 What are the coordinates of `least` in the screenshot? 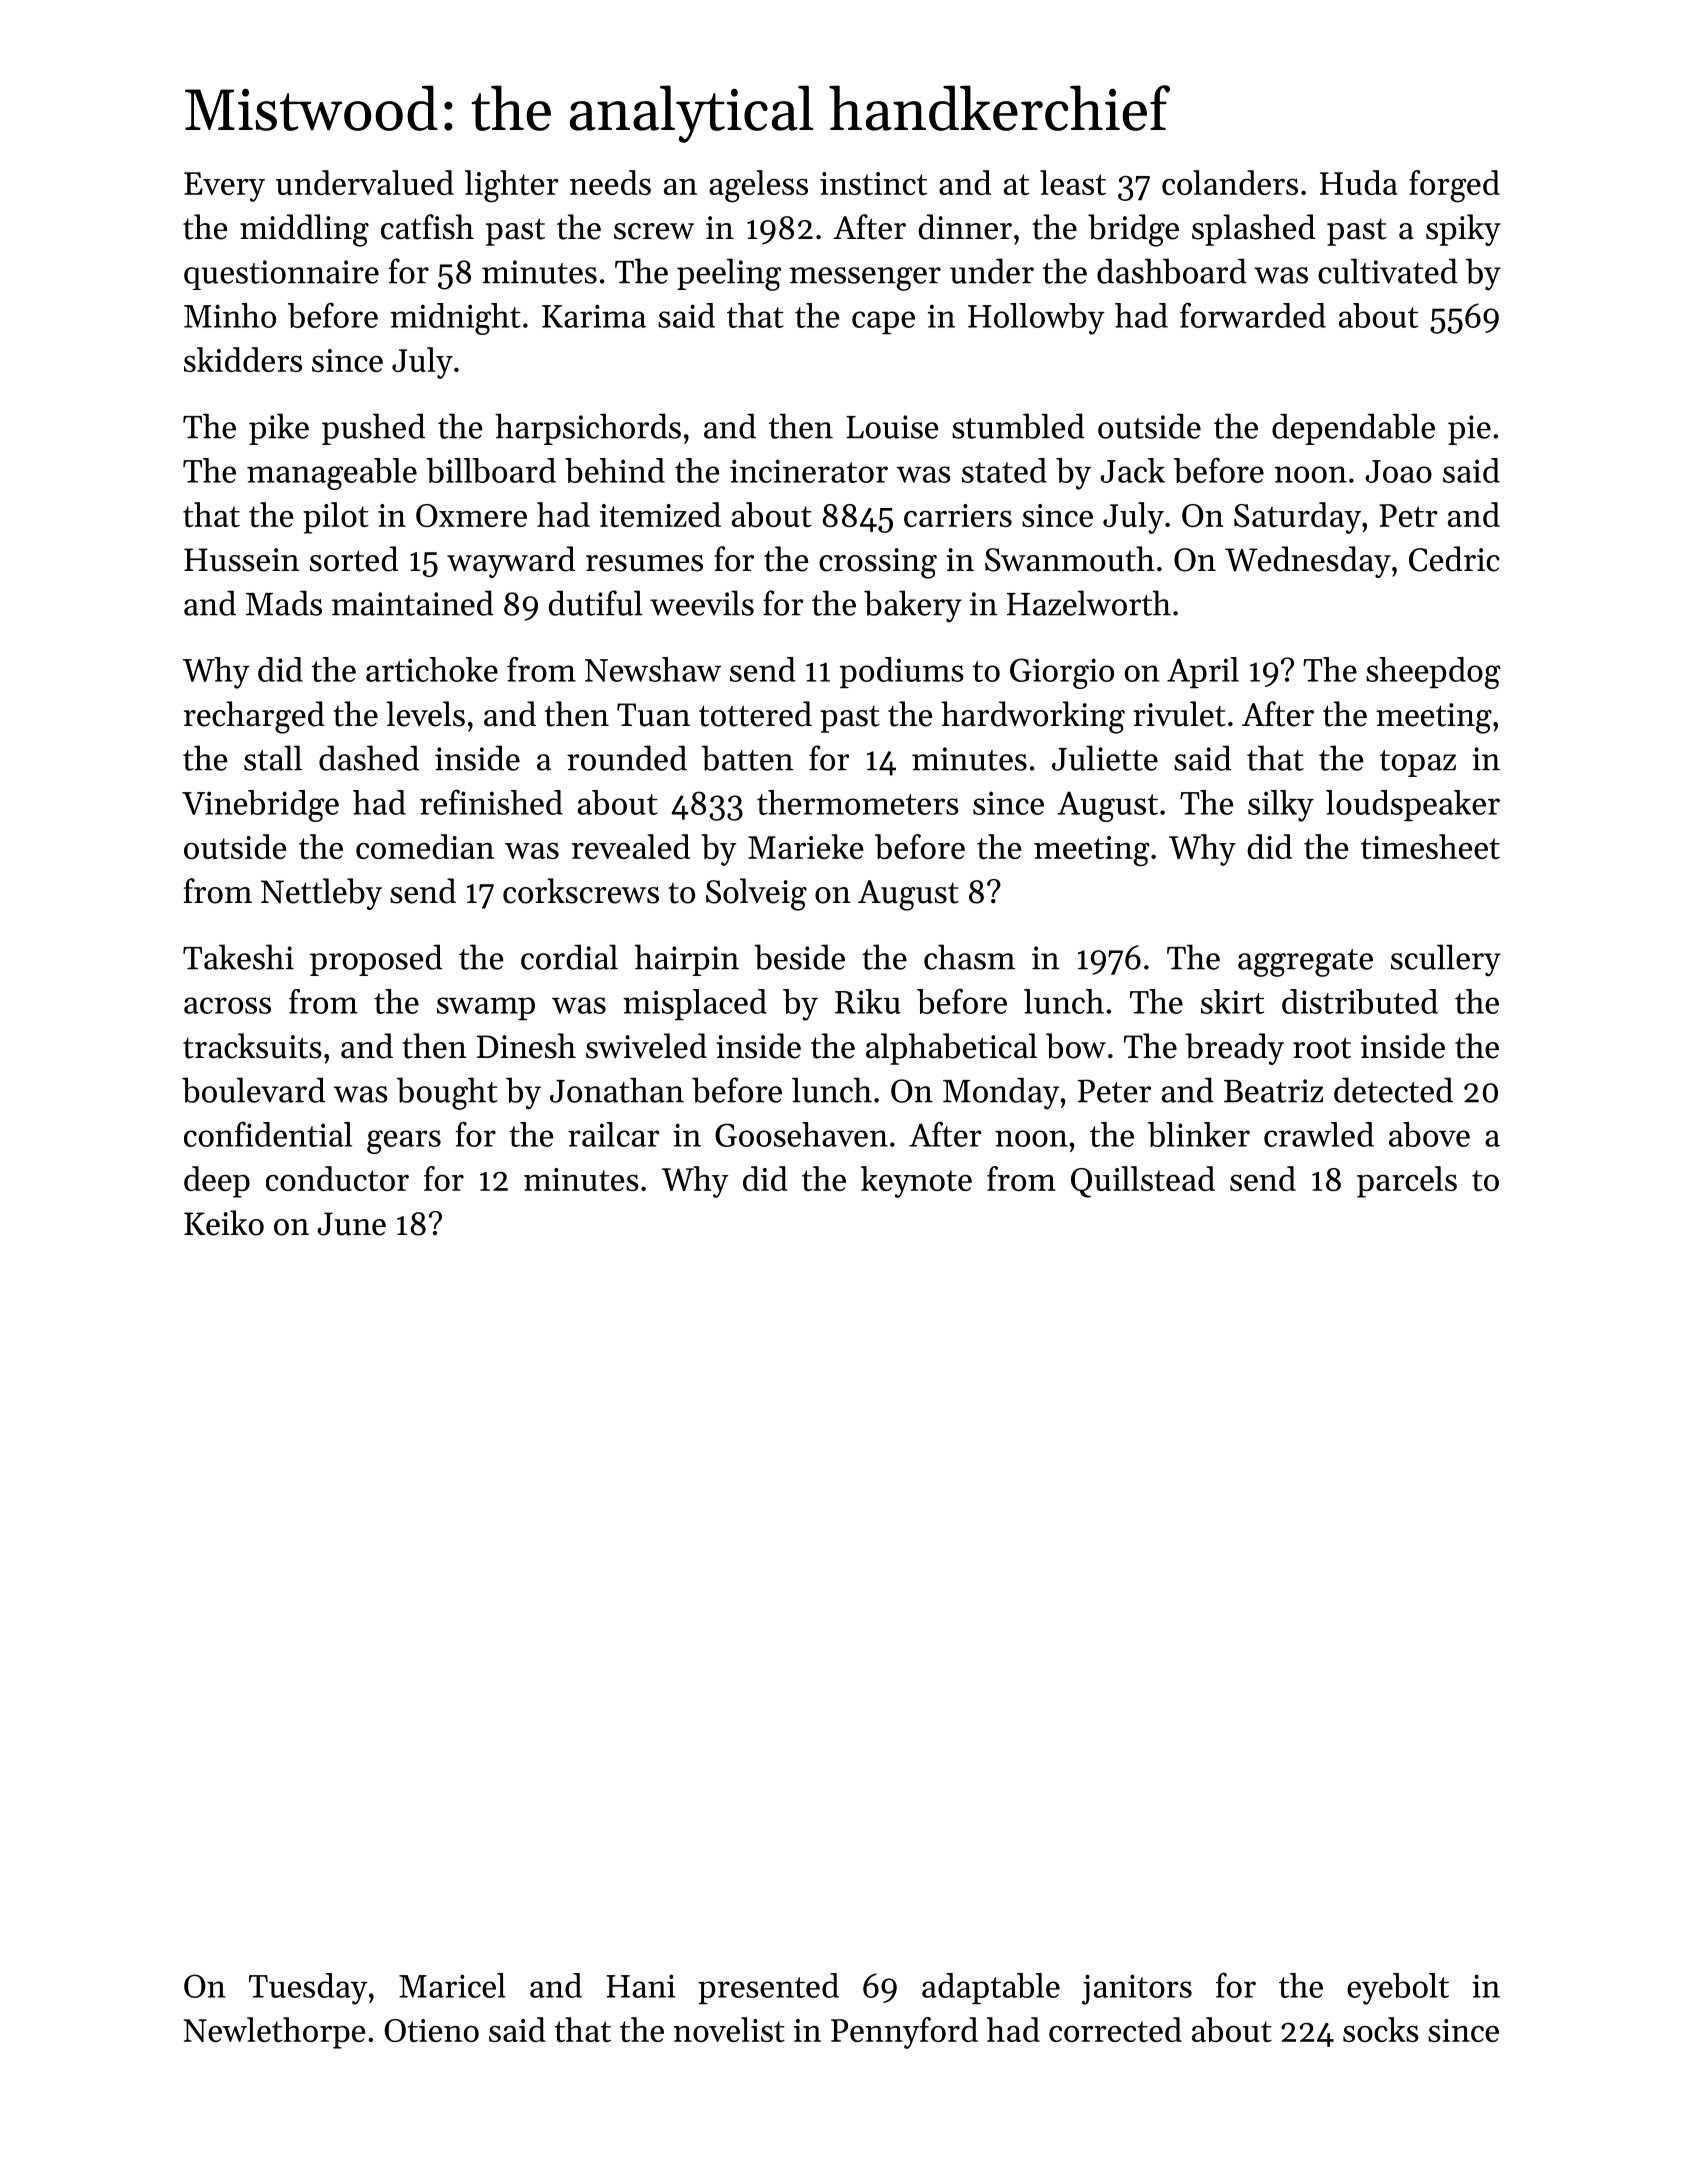 It's located at (1073, 182).
